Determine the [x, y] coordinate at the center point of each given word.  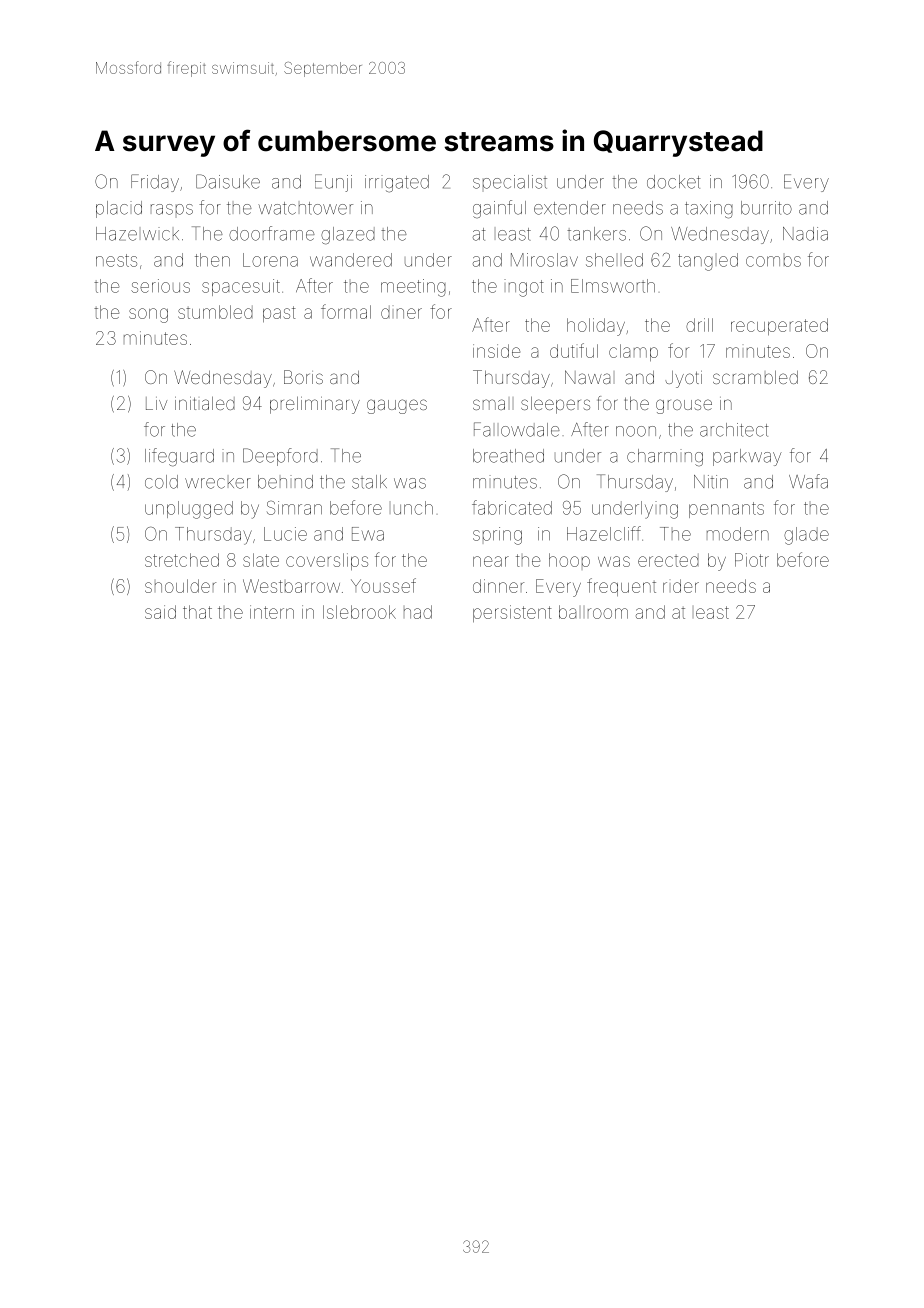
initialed [205, 403]
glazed [348, 235]
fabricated [512, 507]
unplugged [189, 510]
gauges [397, 406]
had [418, 612]
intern [272, 612]
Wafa [808, 481]
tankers [596, 234]
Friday [155, 183]
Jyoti [683, 379]
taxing [709, 210]
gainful [499, 209]
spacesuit [241, 287]
